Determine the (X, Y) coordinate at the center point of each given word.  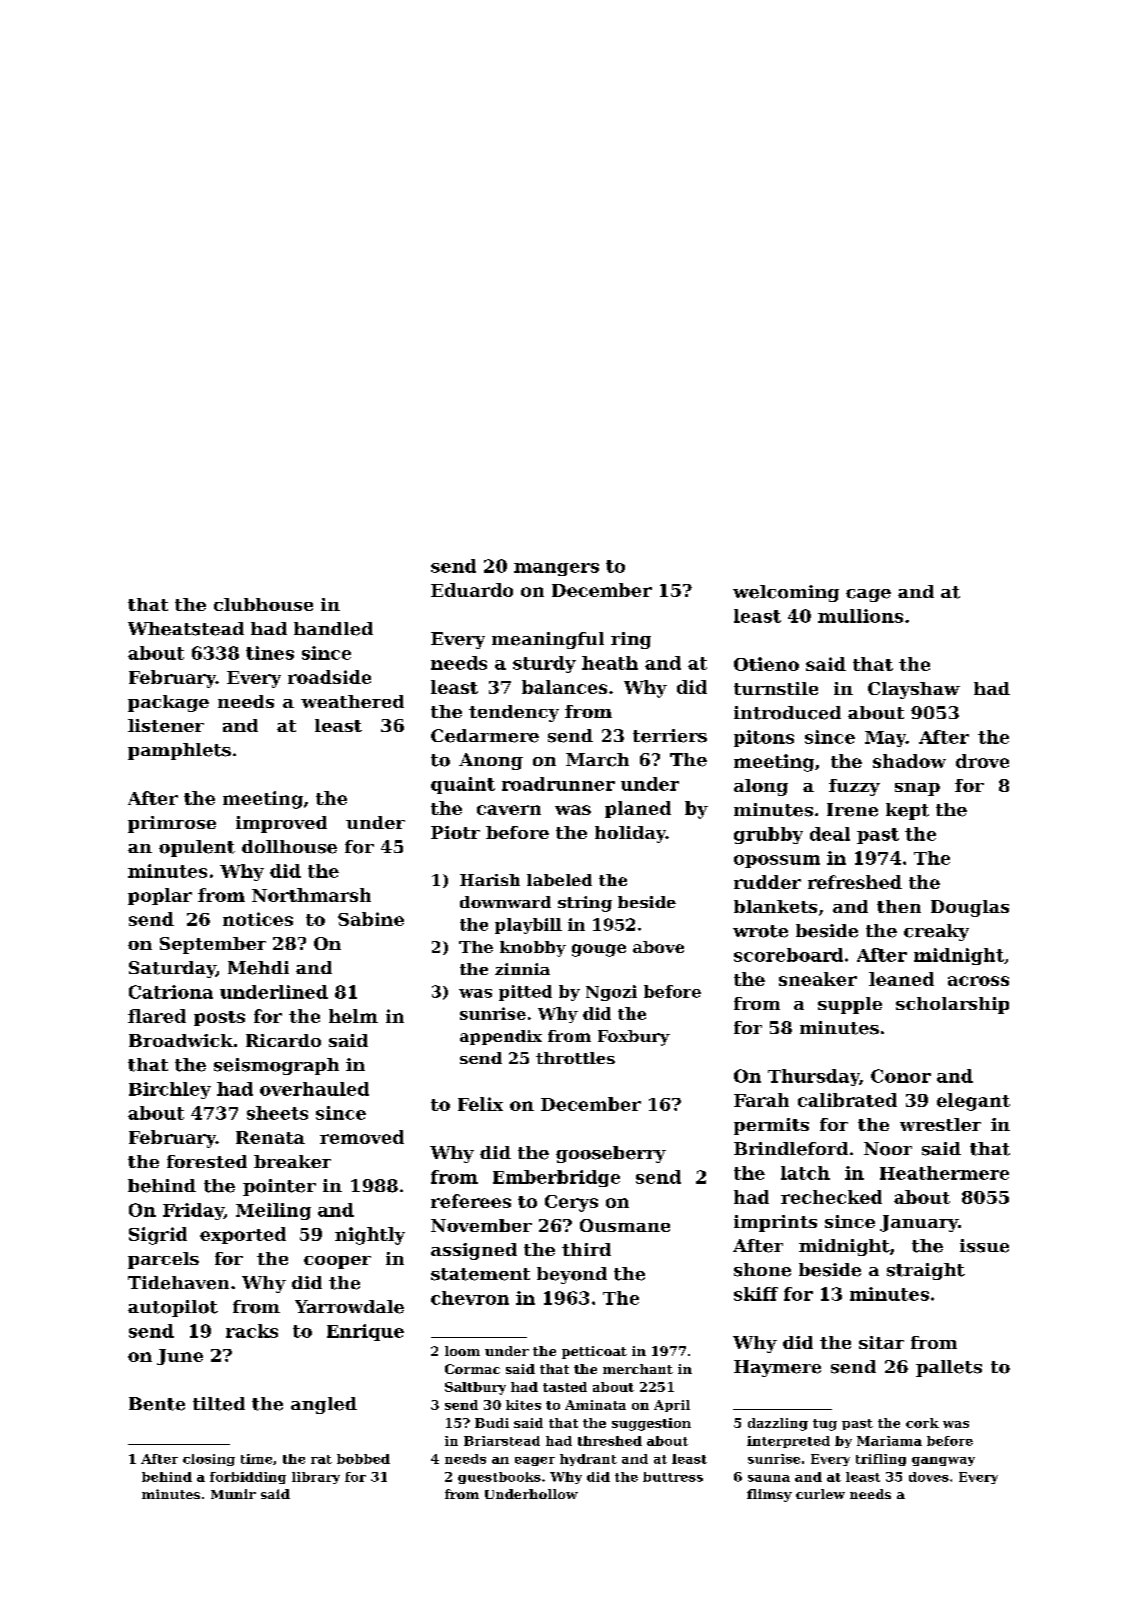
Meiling (273, 1211)
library (316, 1478)
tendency (514, 713)
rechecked (831, 1197)
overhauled (314, 1089)
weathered (352, 701)
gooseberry (611, 1154)
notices (258, 919)
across (978, 981)
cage (868, 595)
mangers (556, 569)
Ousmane (625, 1225)
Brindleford (791, 1149)
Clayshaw (914, 690)
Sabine (371, 919)
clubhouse (263, 604)
